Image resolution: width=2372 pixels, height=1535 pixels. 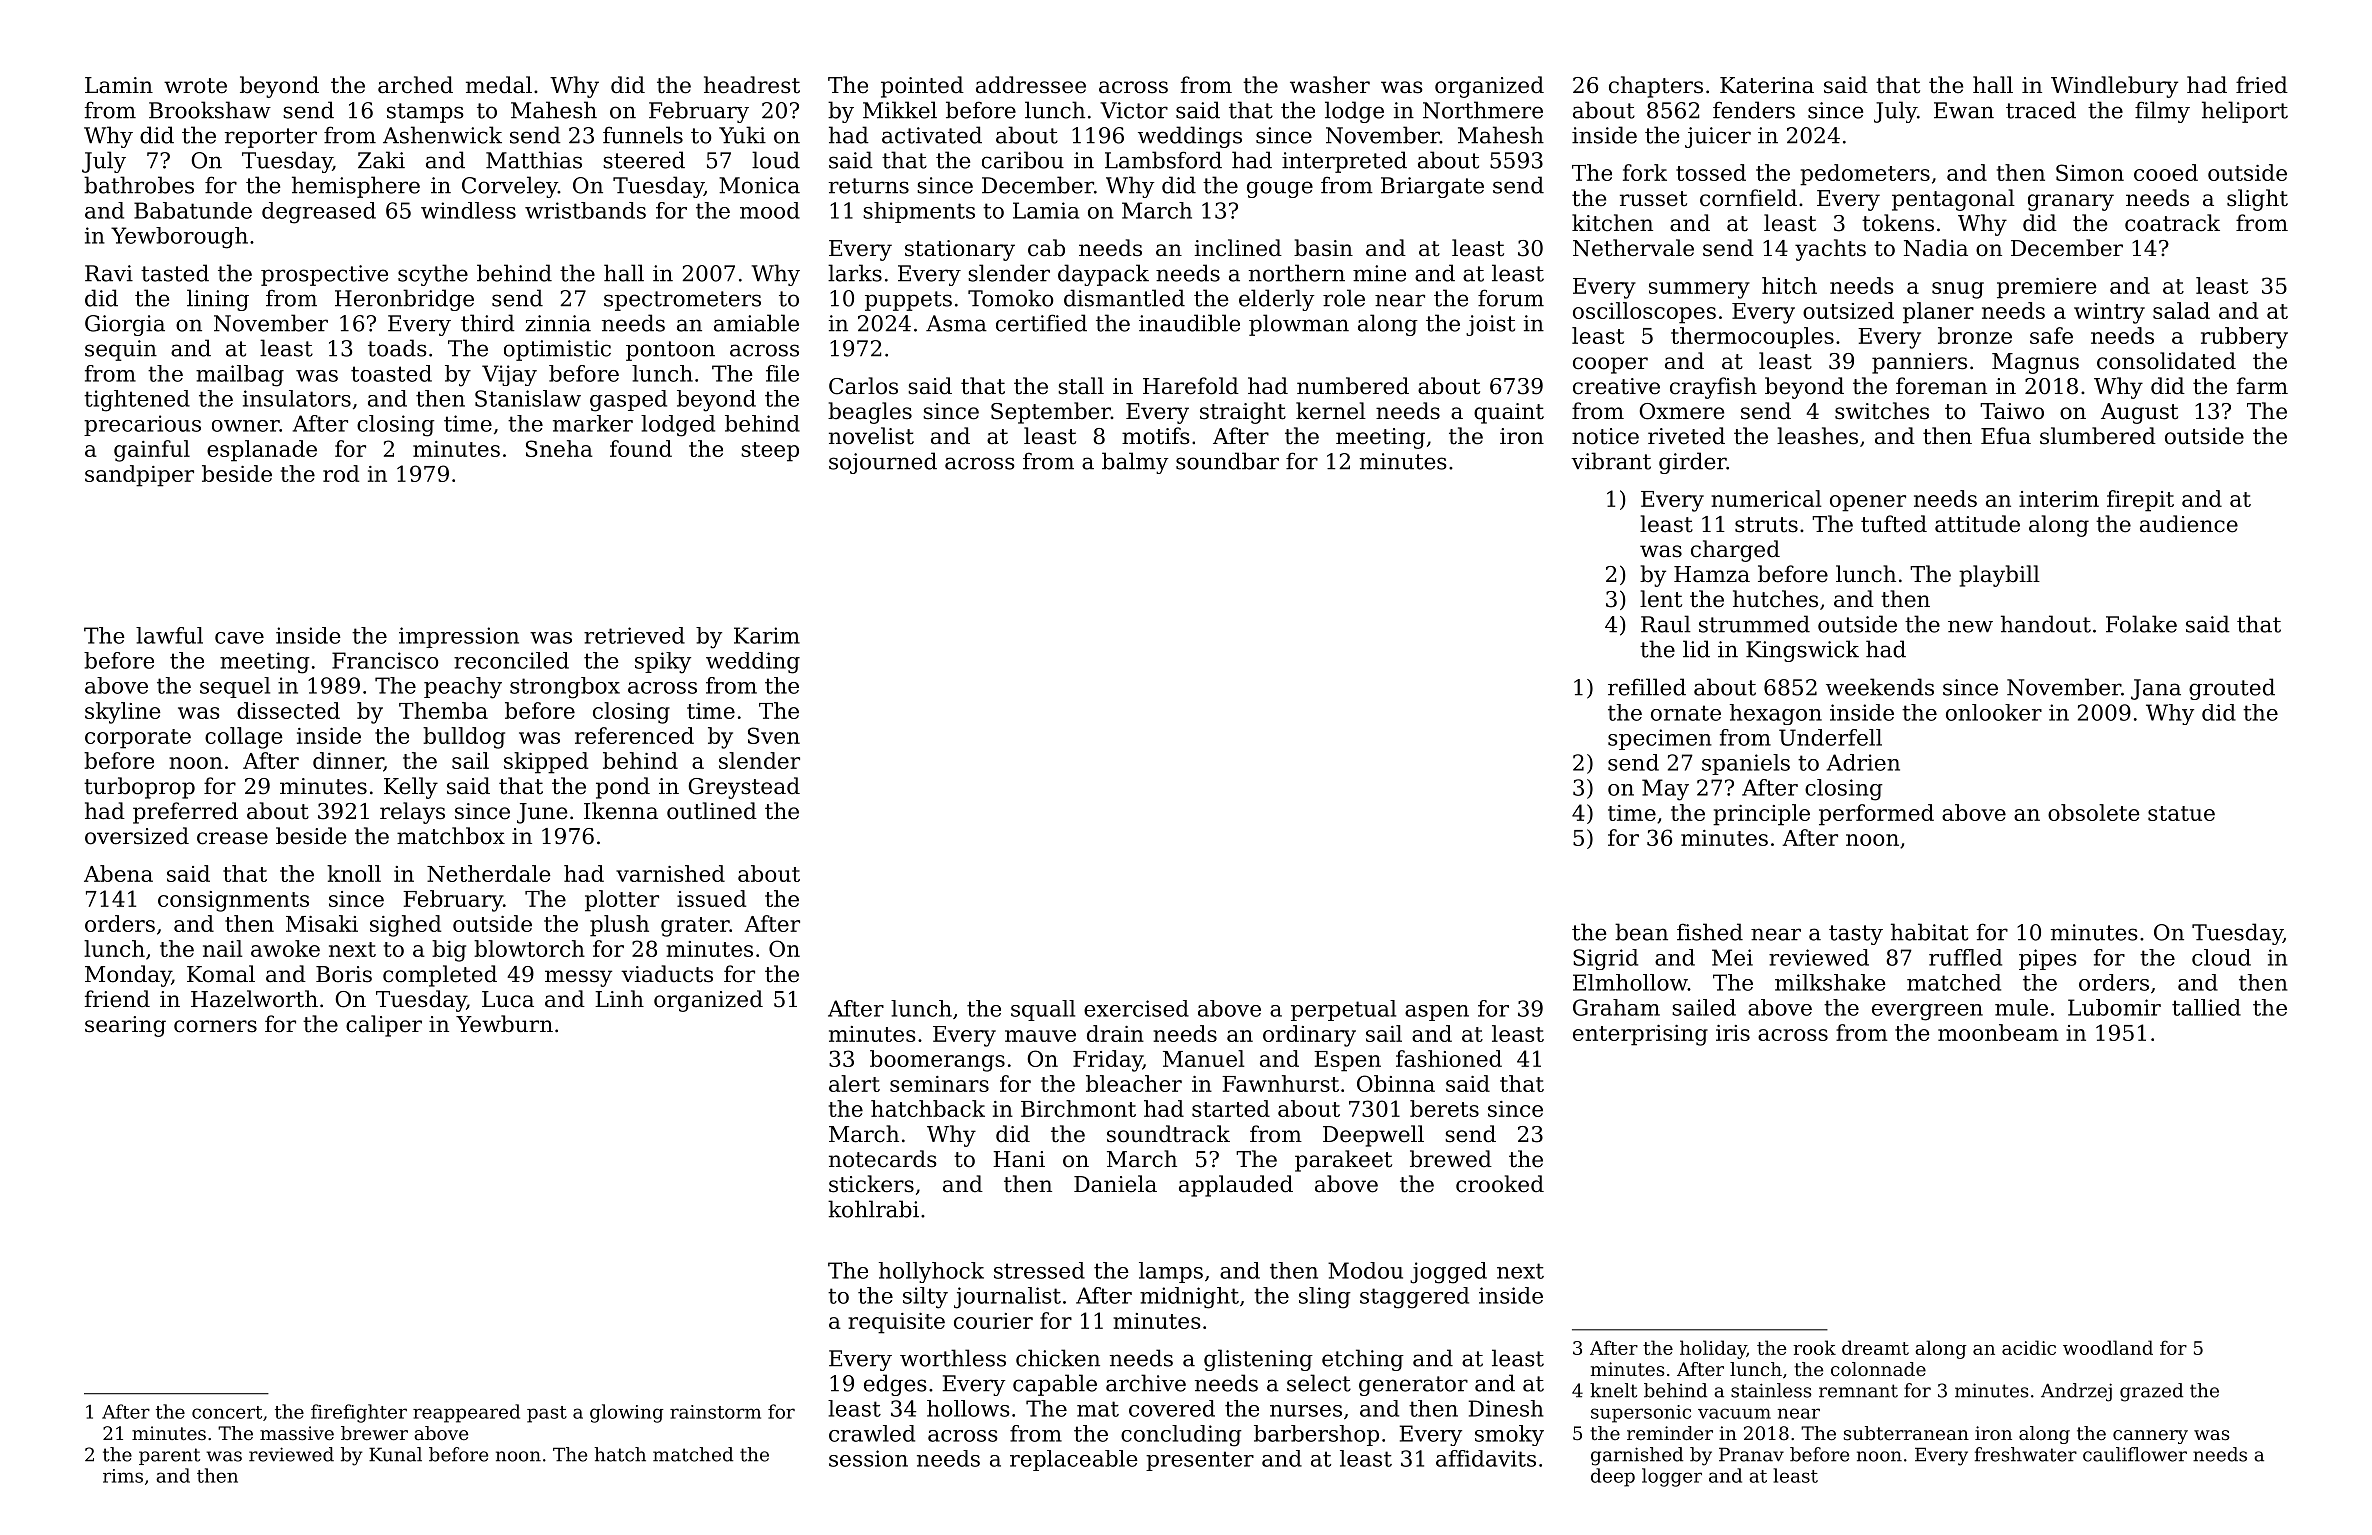 What do you see at coordinates (2262, 85) in the screenshot?
I see `fried` at bounding box center [2262, 85].
